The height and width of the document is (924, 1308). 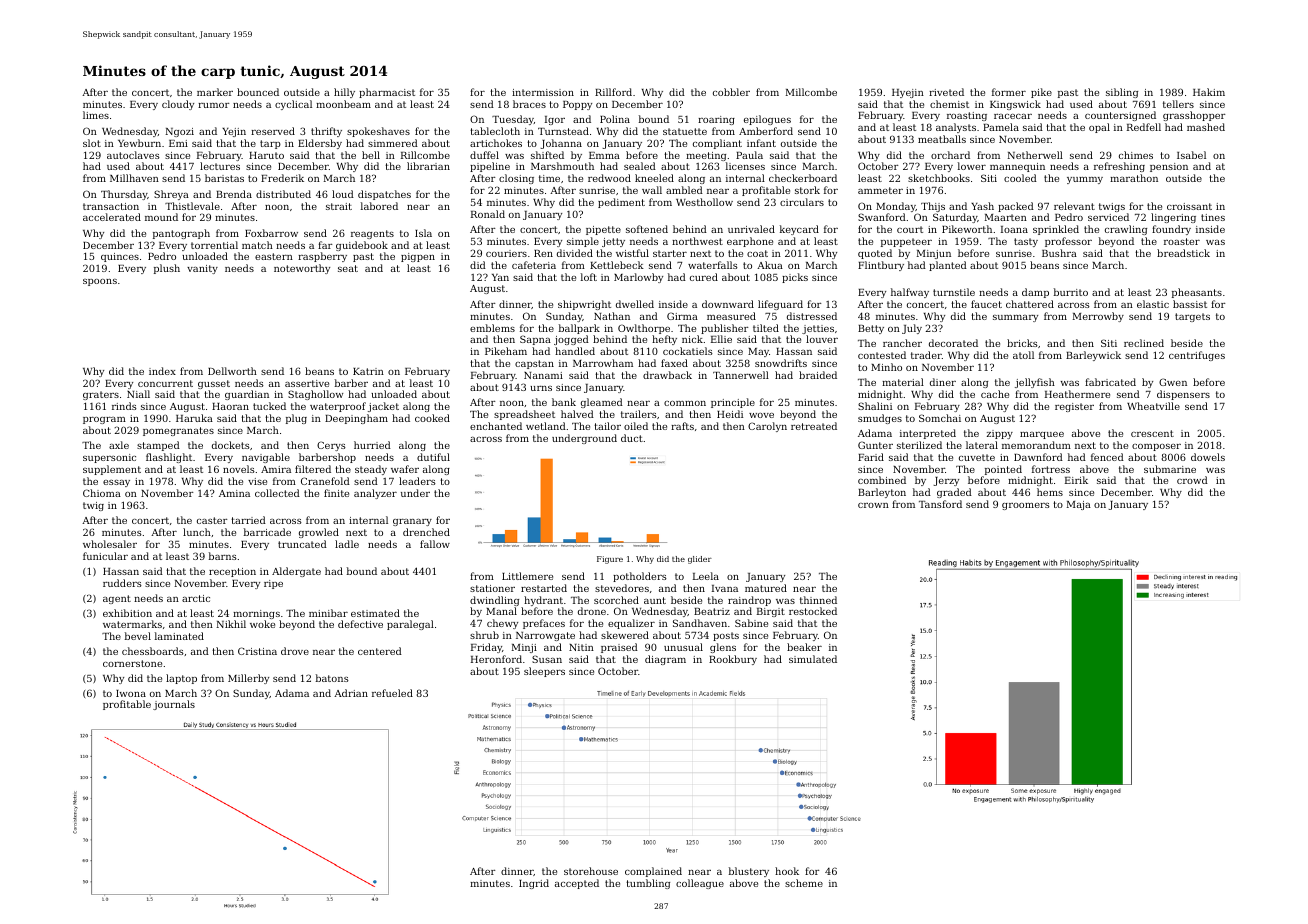 What do you see at coordinates (179, 132) in the document?
I see `Ngozi` at bounding box center [179, 132].
